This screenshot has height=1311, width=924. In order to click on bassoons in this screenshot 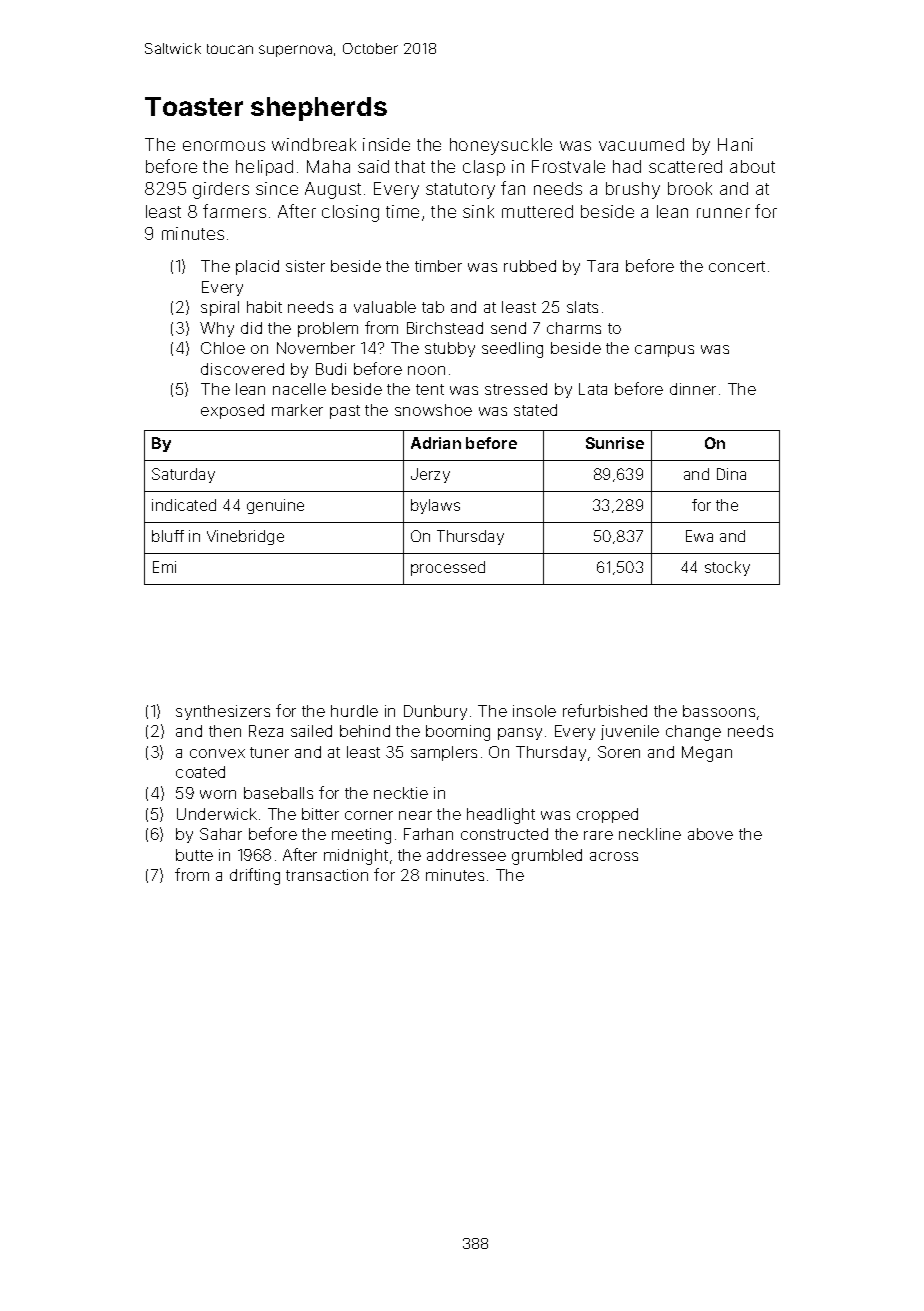, I will do `click(719, 711)`.
